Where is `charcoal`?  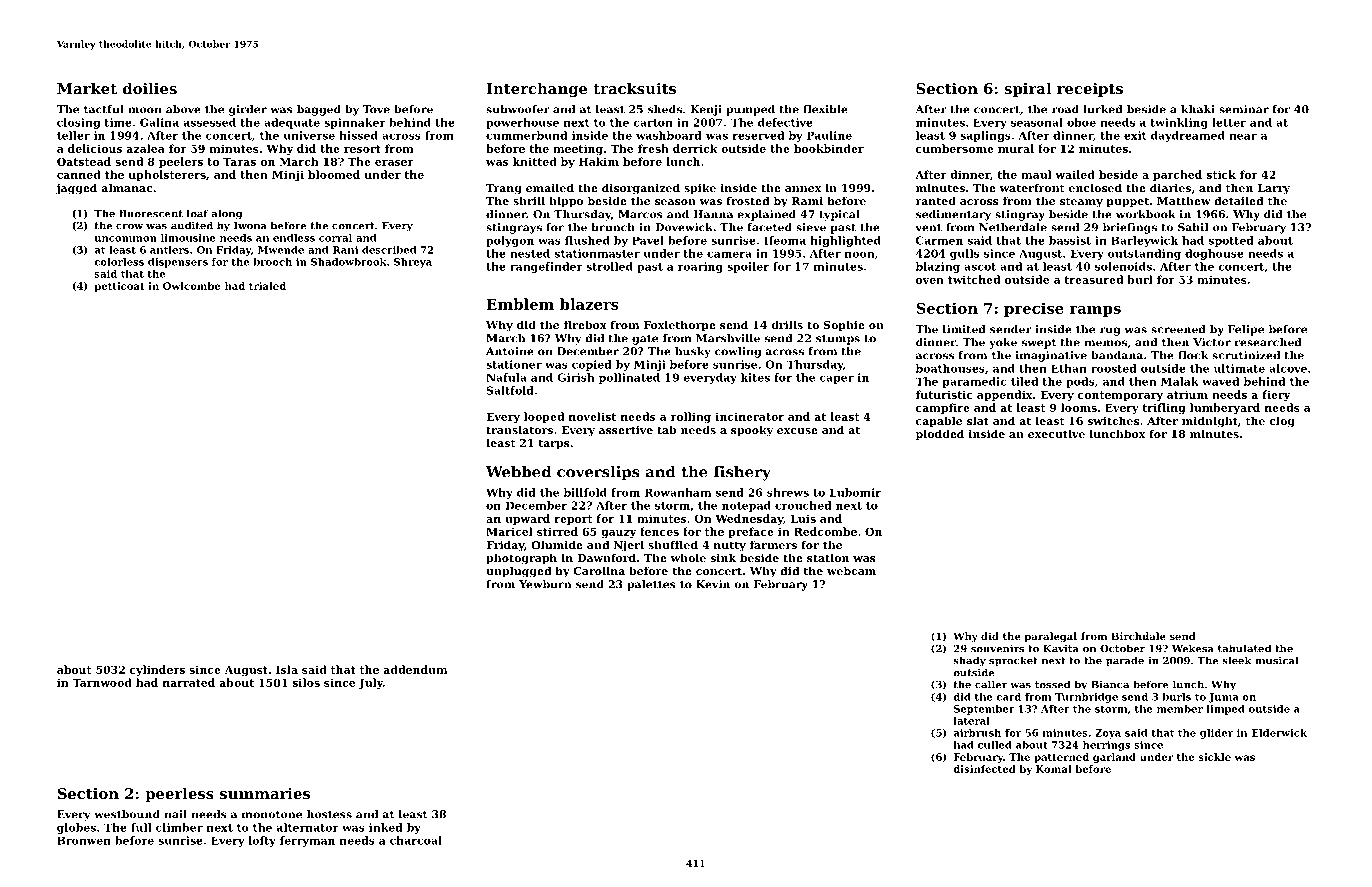 charcoal is located at coordinates (416, 840).
